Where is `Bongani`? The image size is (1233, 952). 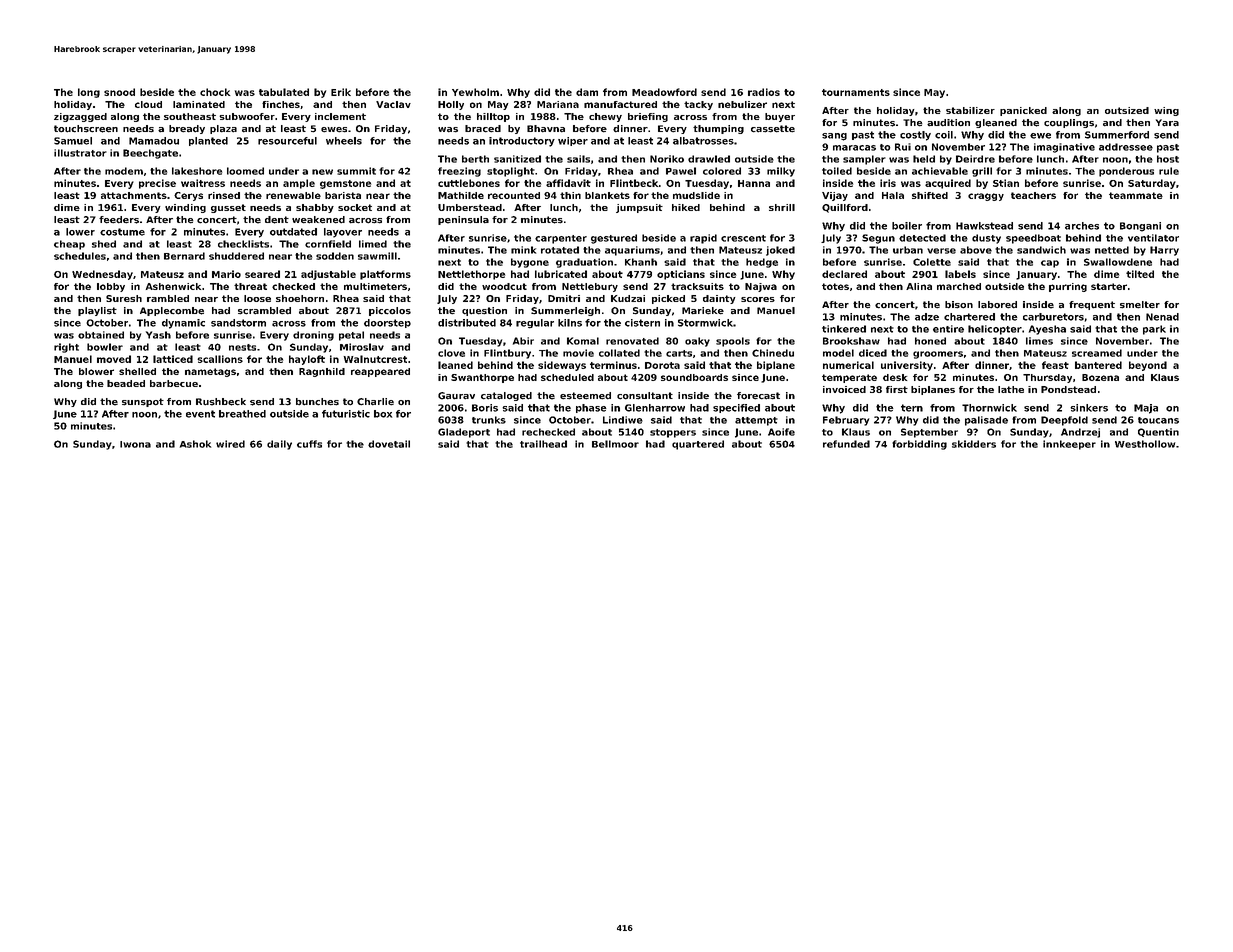 Bongani is located at coordinates (1140, 227).
